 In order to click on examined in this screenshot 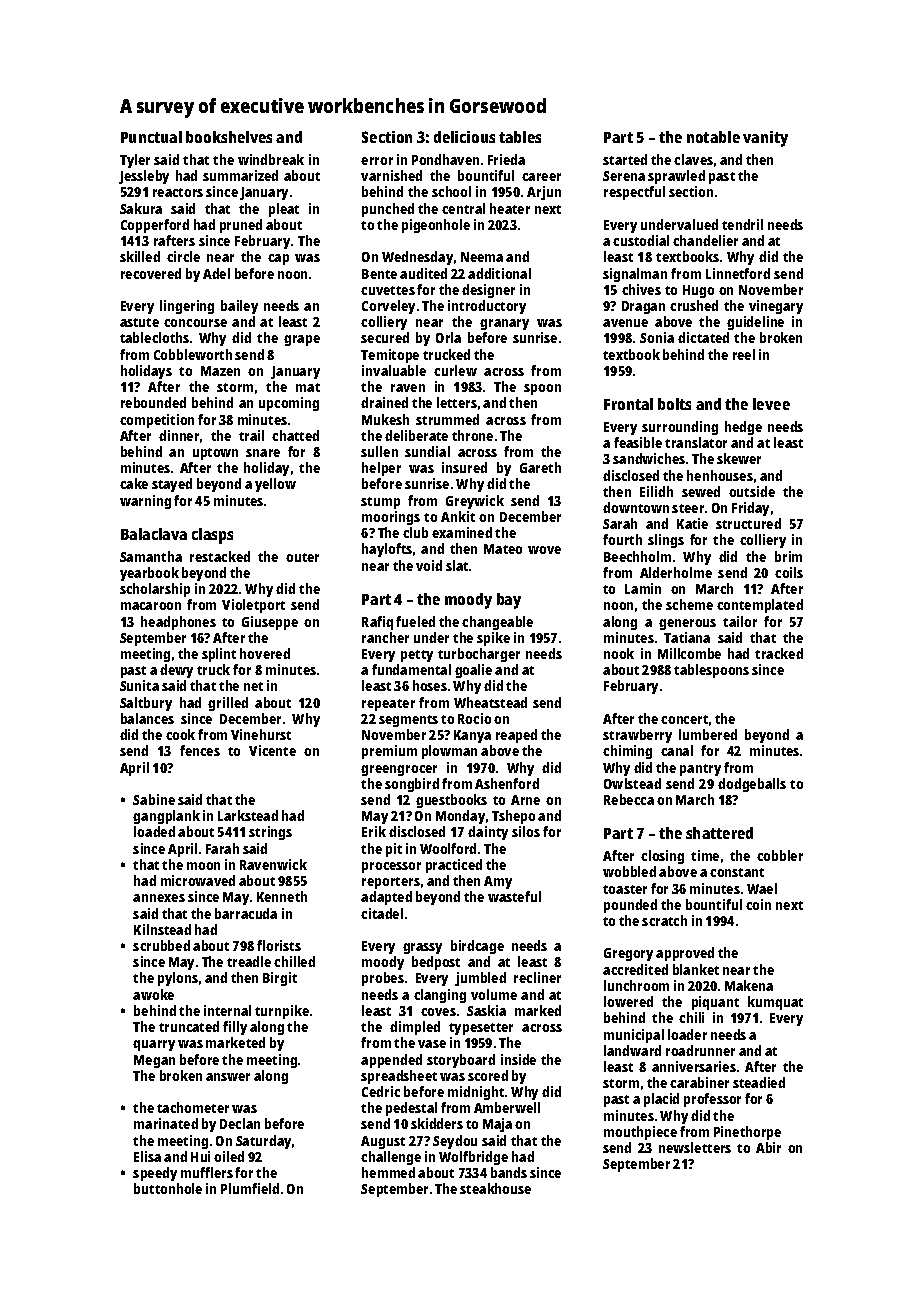, I will do `click(462, 532)`.
